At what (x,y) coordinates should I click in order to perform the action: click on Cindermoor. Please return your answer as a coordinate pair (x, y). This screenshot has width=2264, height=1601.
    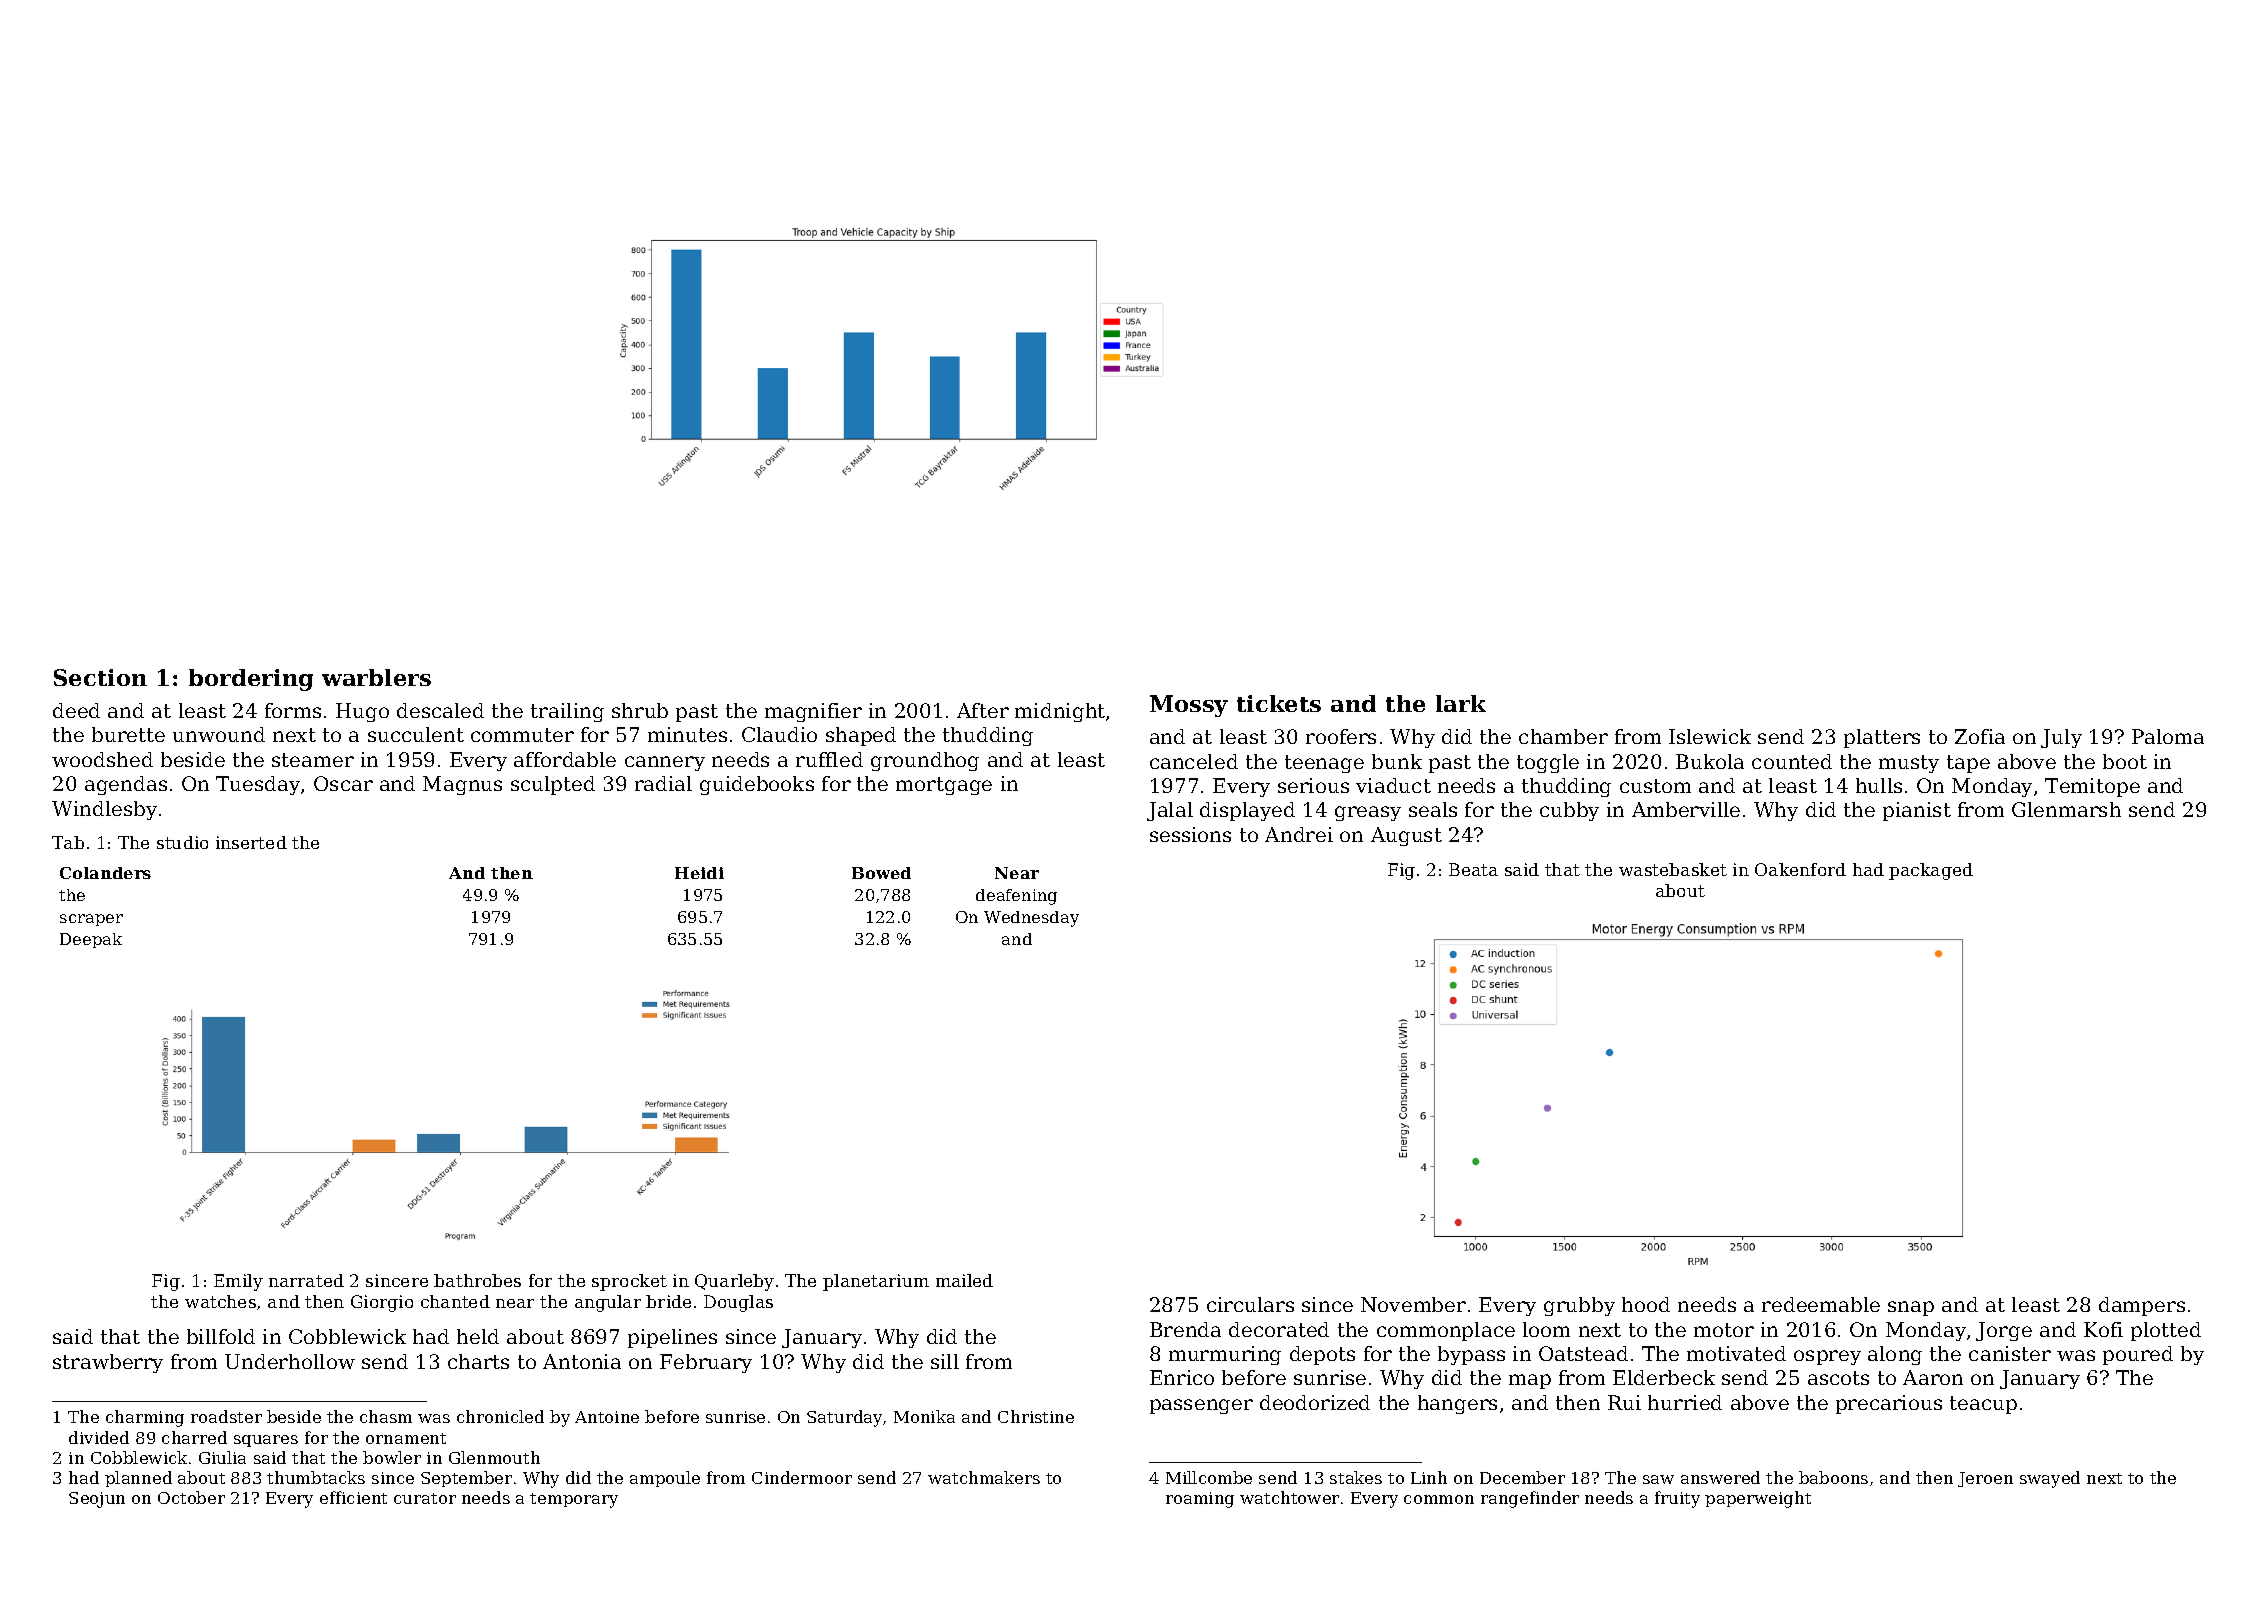
    Looking at the image, I should click on (802, 1477).
